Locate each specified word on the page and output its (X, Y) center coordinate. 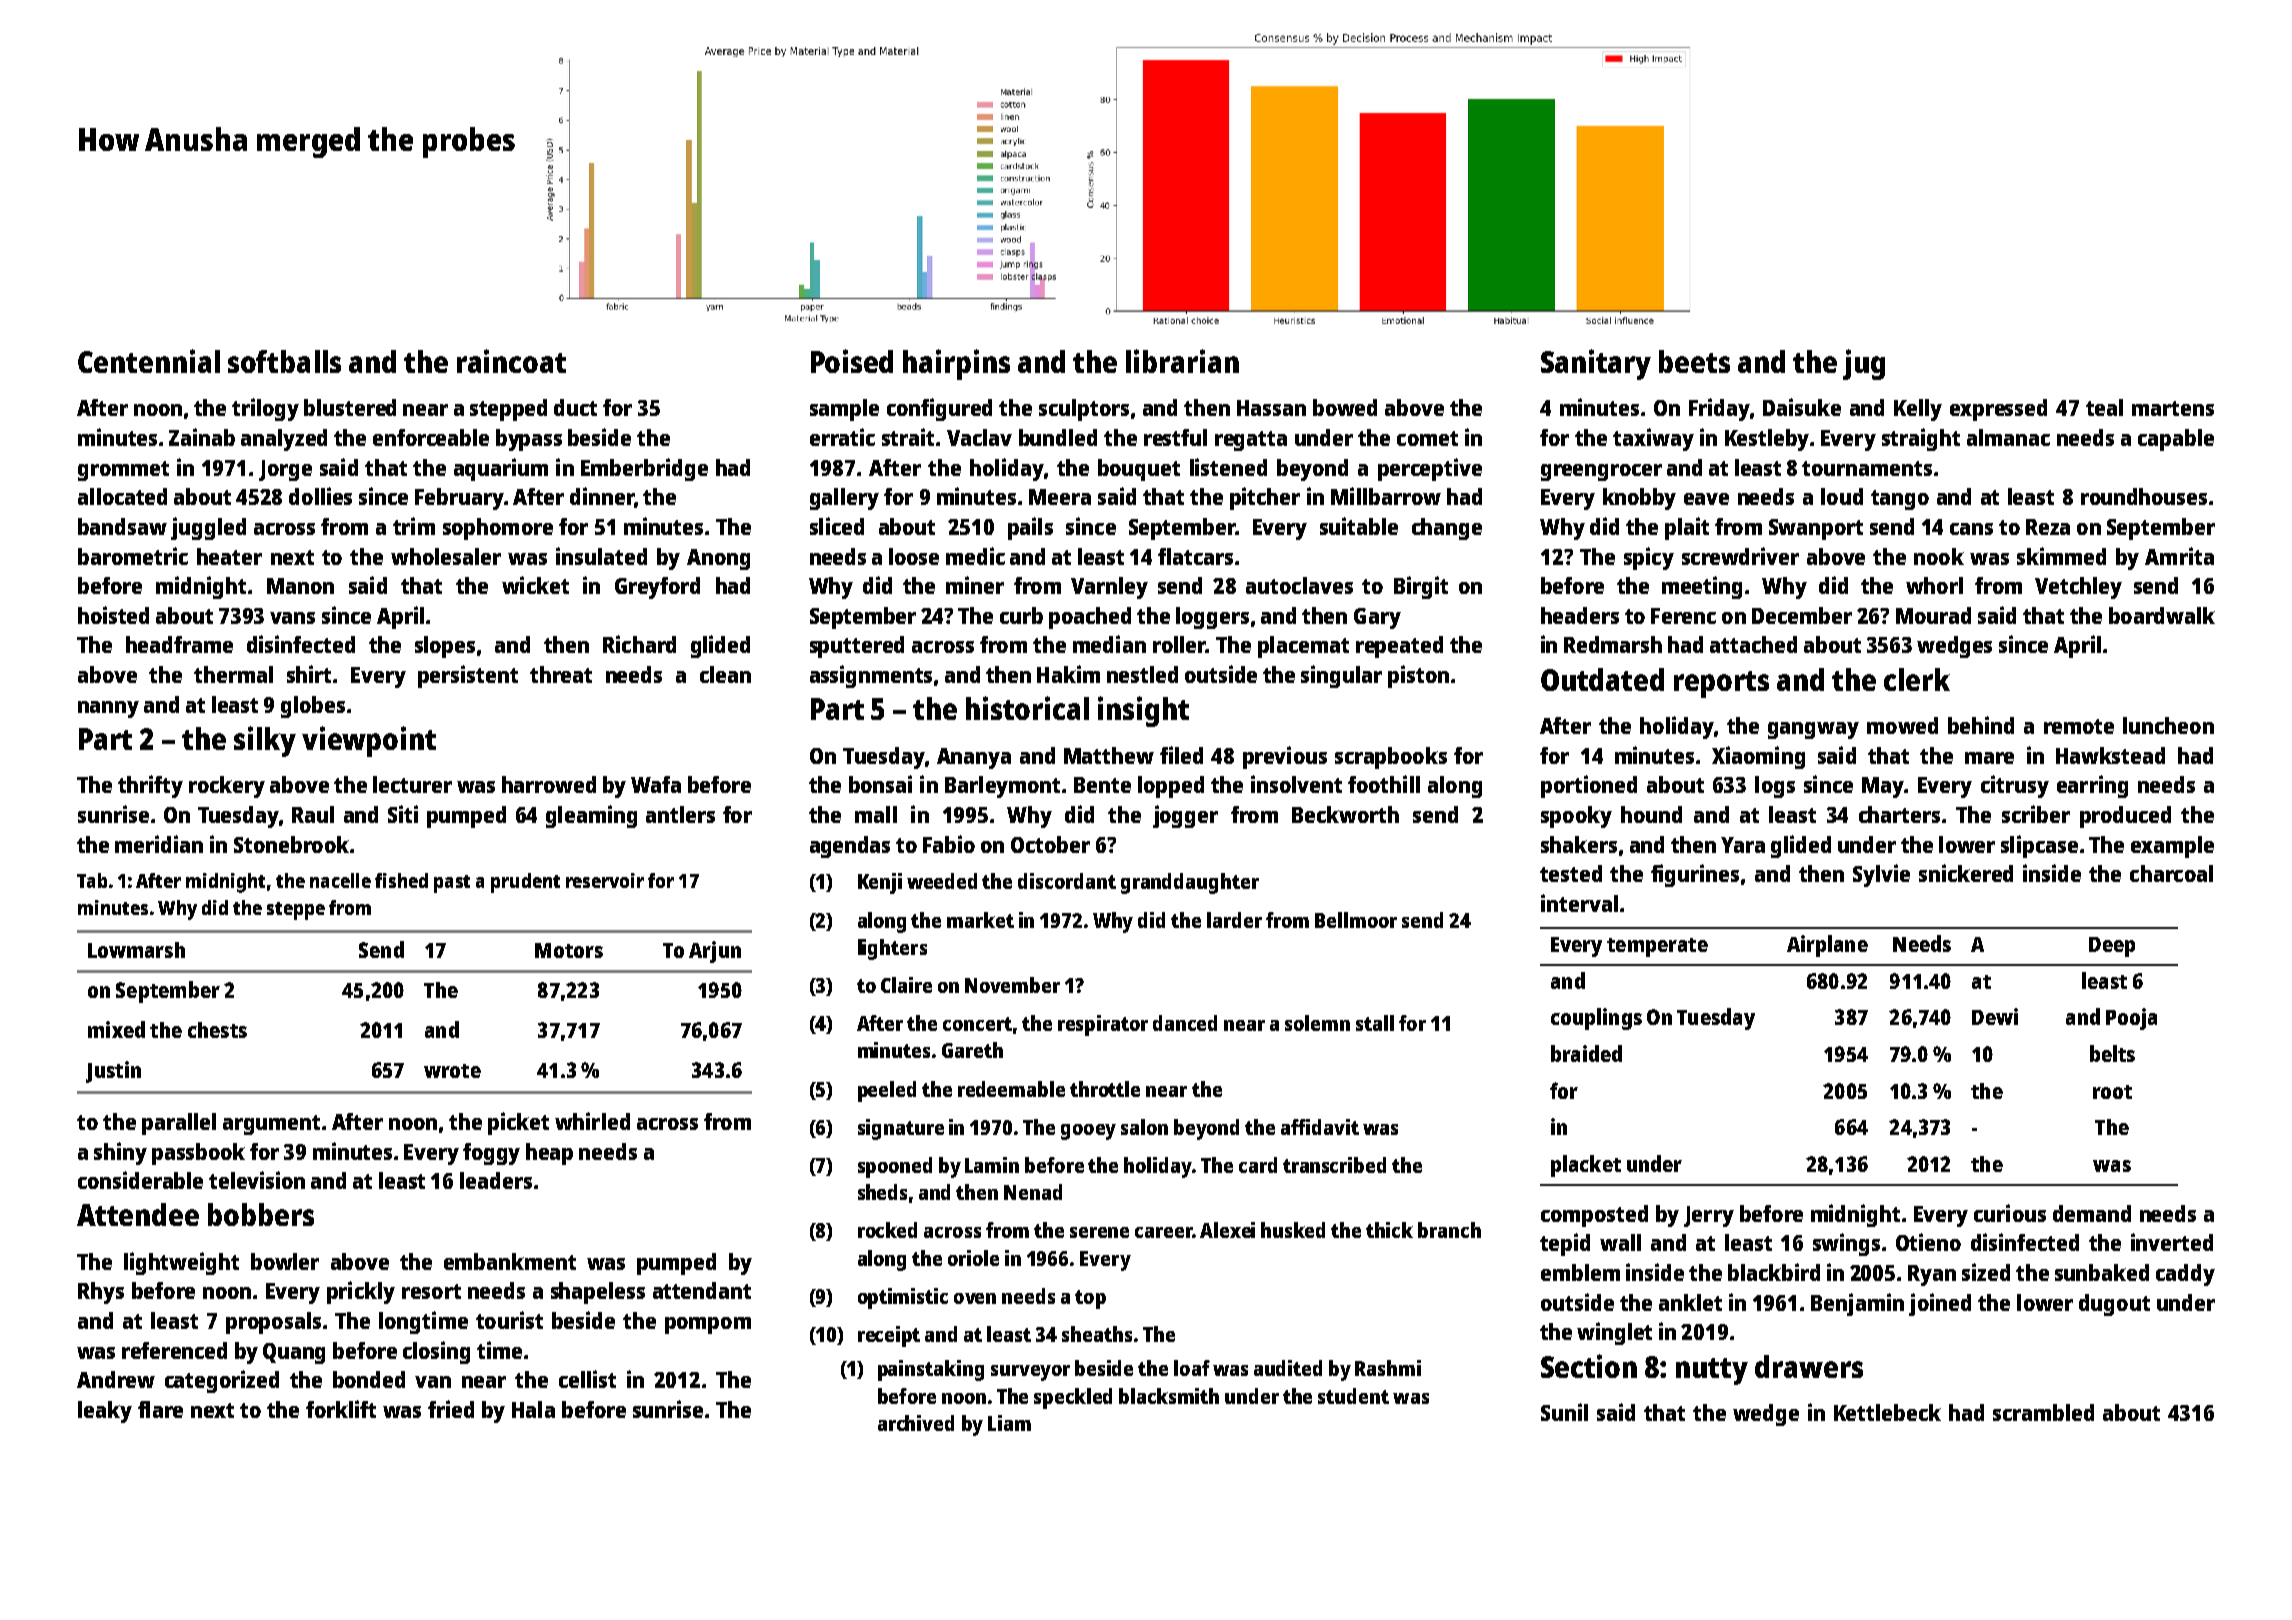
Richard (639, 644)
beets (1694, 361)
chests (217, 1030)
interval (1579, 903)
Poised (852, 361)
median (1109, 644)
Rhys (101, 1293)
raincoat (511, 361)
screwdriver (1740, 556)
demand (2092, 1213)
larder (1234, 920)
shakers (1579, 844)
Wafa (656, 784)
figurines (1695, 875)
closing (436, 1352)
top (1090, 1299)
